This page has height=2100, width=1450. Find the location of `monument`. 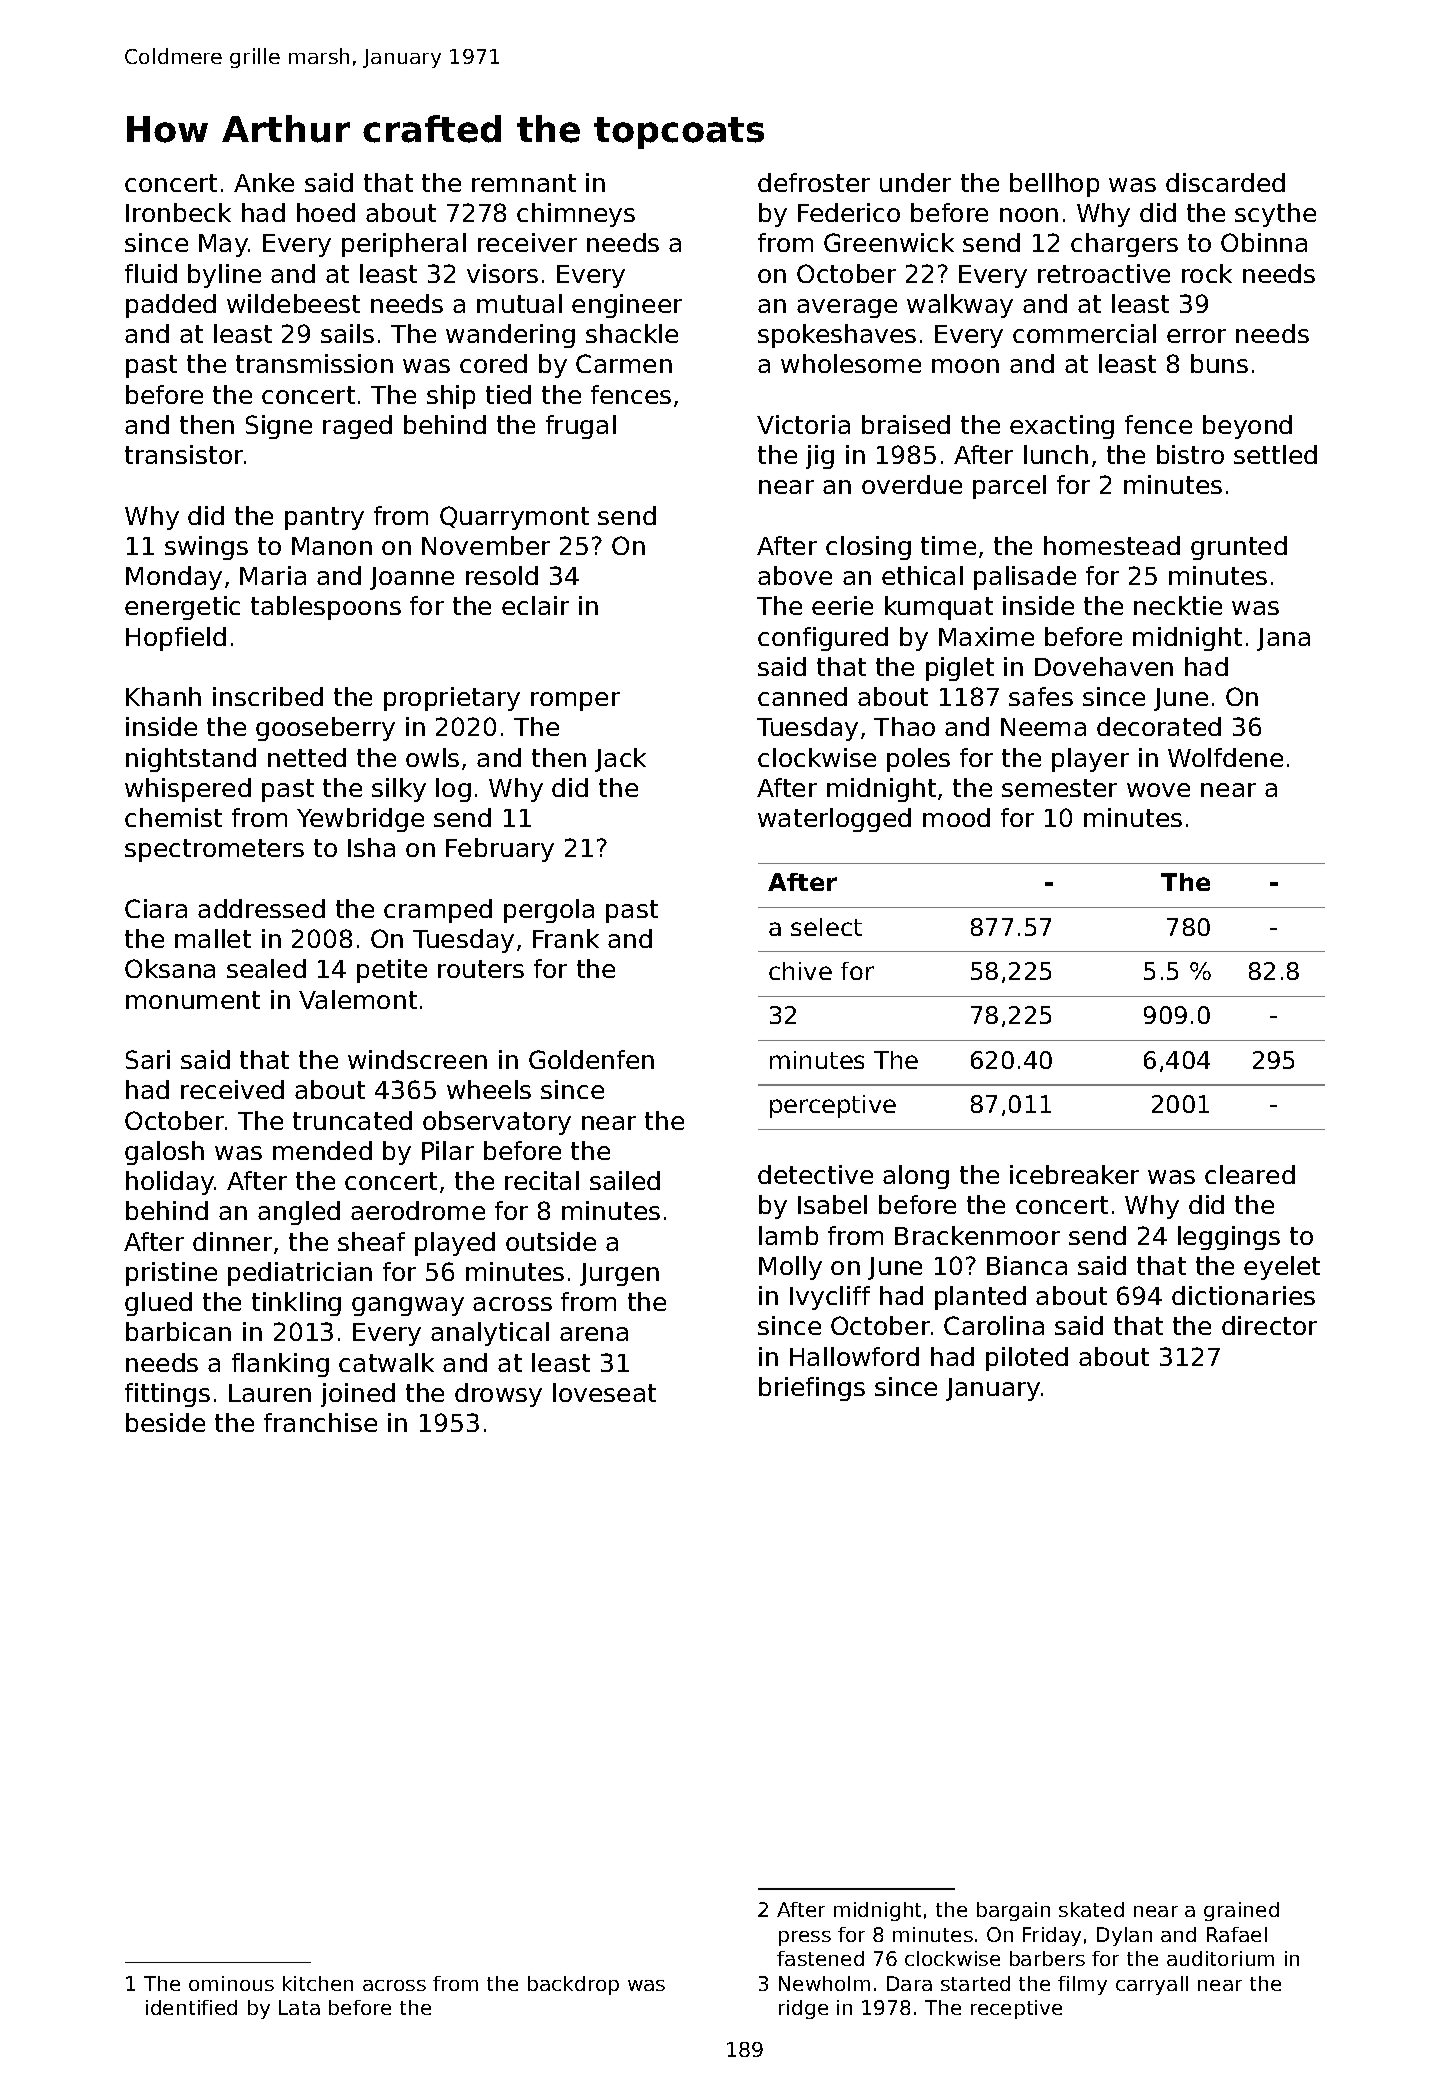

monument is located at coordinates (193, 1000).
